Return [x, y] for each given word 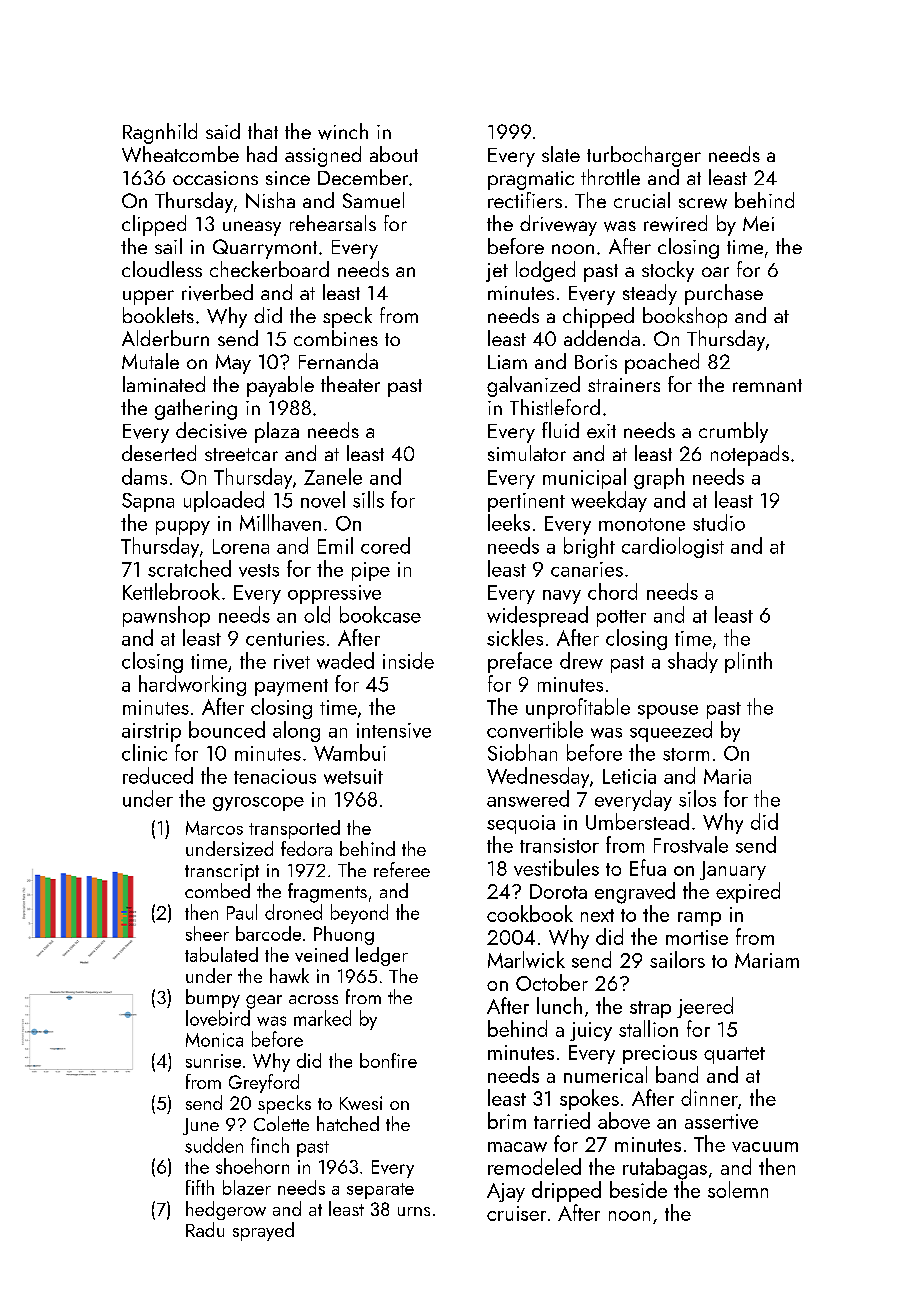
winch [343, 131]
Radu [205, 1229]
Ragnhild [160, 133]
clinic [144, 752]
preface [520, 662]
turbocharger [644, 156]
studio [719, 522]
